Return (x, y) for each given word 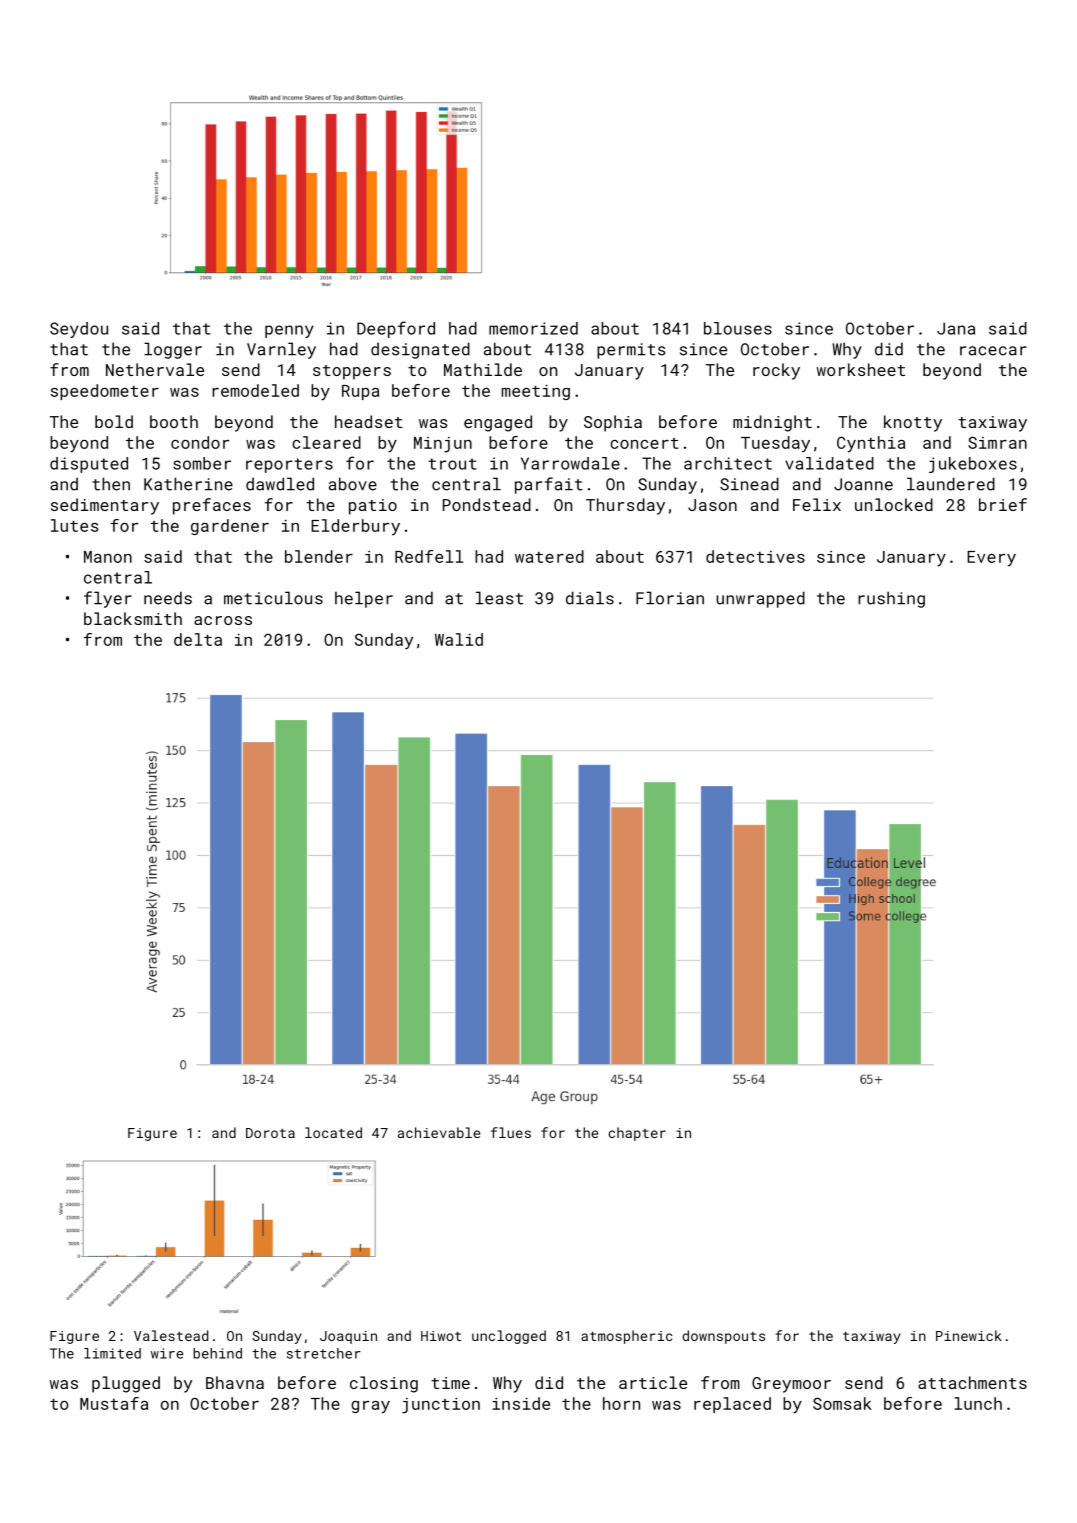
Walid (459, 639)
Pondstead (487, 504)
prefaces (212, 506)
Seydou (79, 330)
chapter (637, 1134)
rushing (891, 599)
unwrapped (760, 599)
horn (621, 1403)
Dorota (270, 1133)
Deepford (396, 329)
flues (511, 1132)
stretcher (324, 1353)
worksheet (861, 369)
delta (198, 639)
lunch (978, 1403)
